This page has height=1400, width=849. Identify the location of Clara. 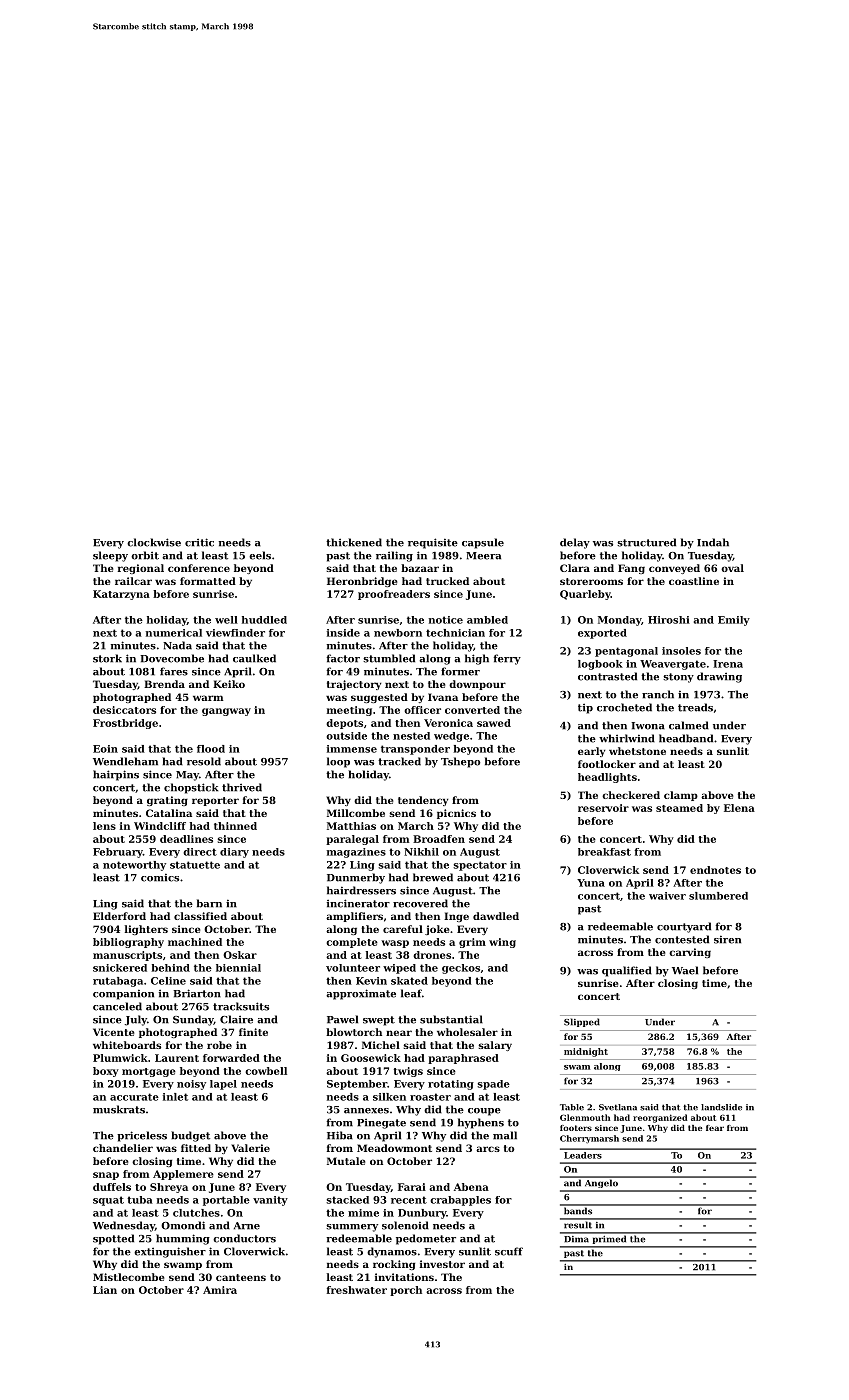
(575, 568).
